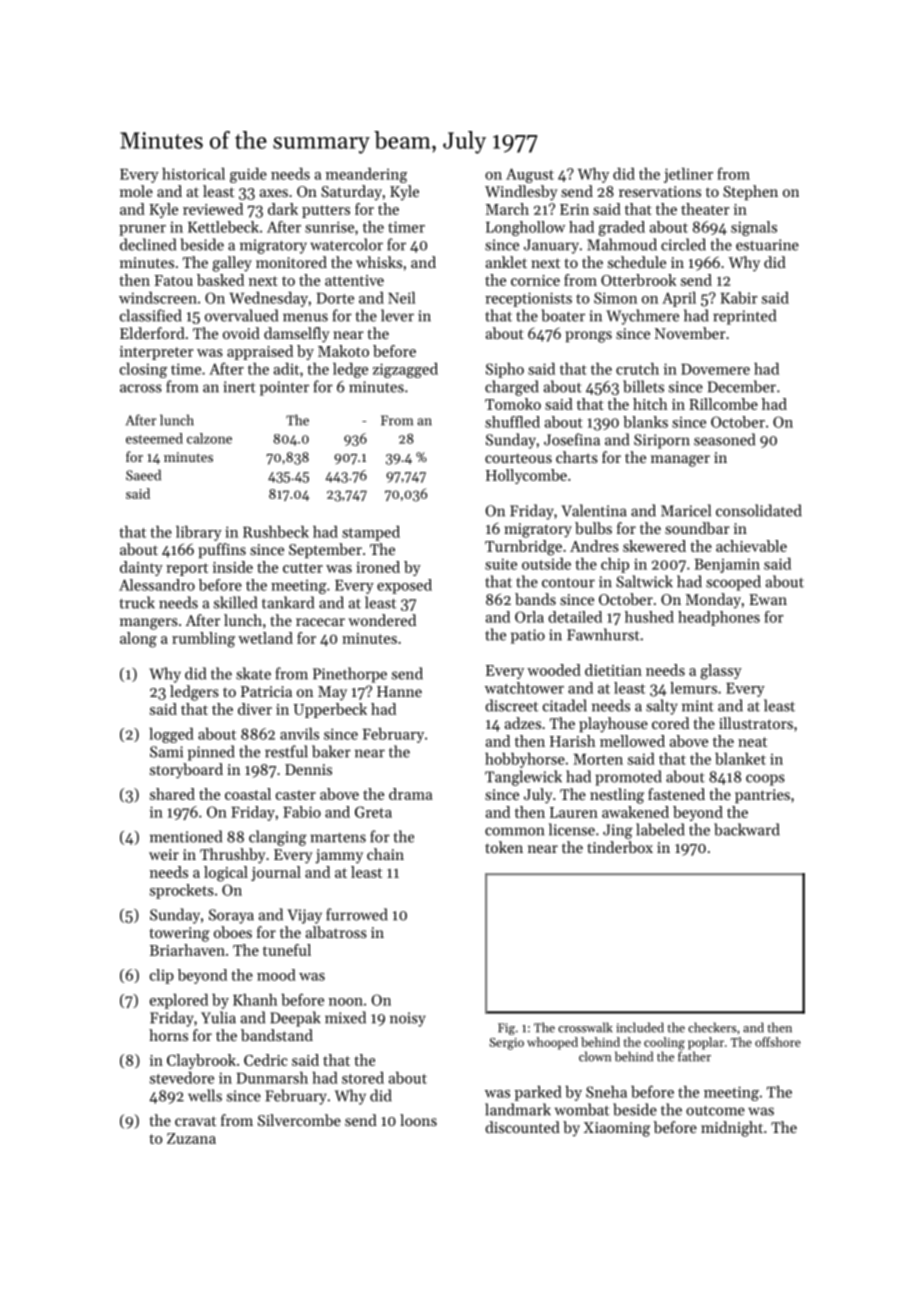 This screenshot has width=924, height=1311. I want to click on Rushbeck, so click(276, 532).
